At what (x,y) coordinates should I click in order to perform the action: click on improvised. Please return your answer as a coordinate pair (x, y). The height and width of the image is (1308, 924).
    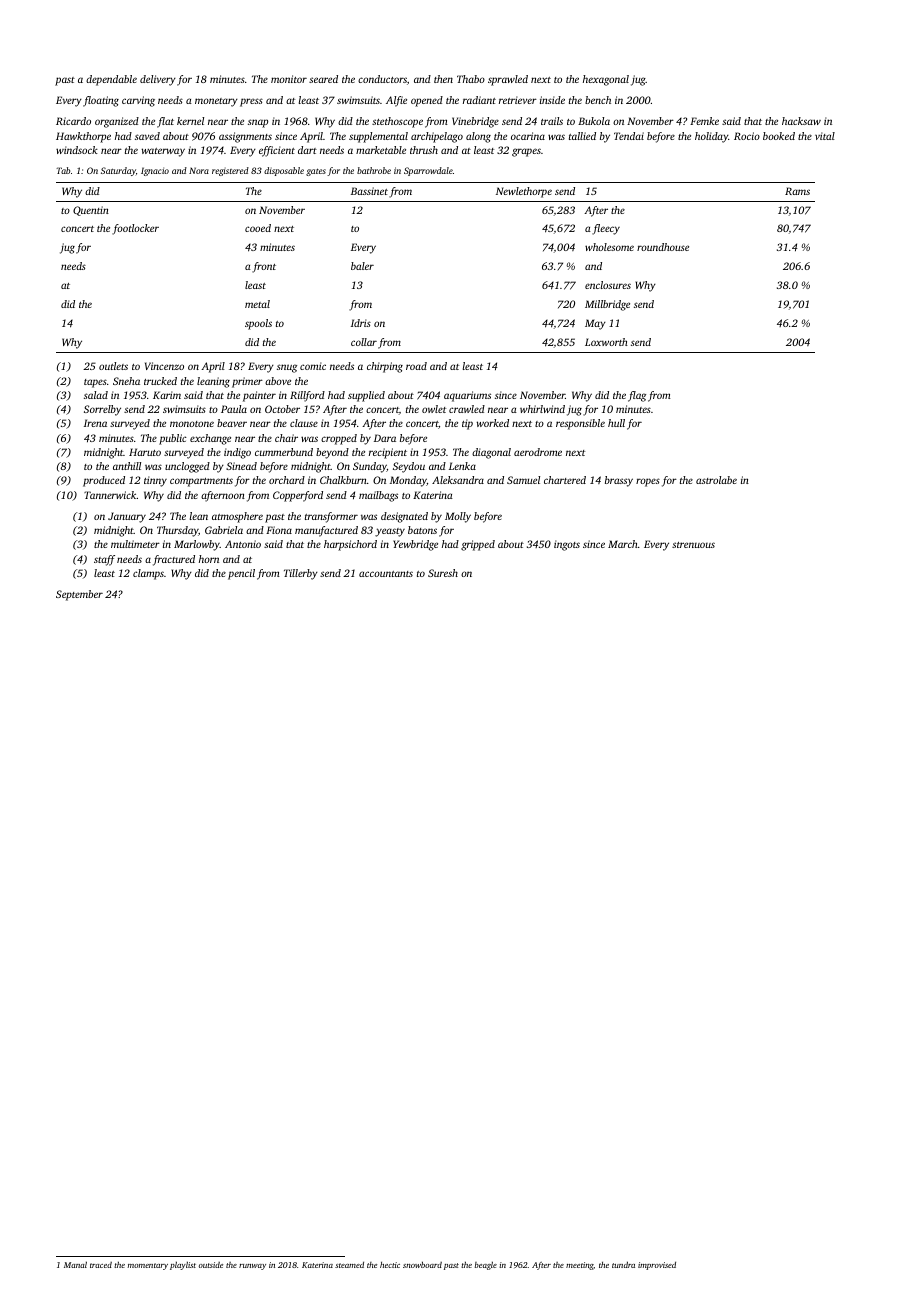
    Looking at the image, I should click on (657, 1266).
